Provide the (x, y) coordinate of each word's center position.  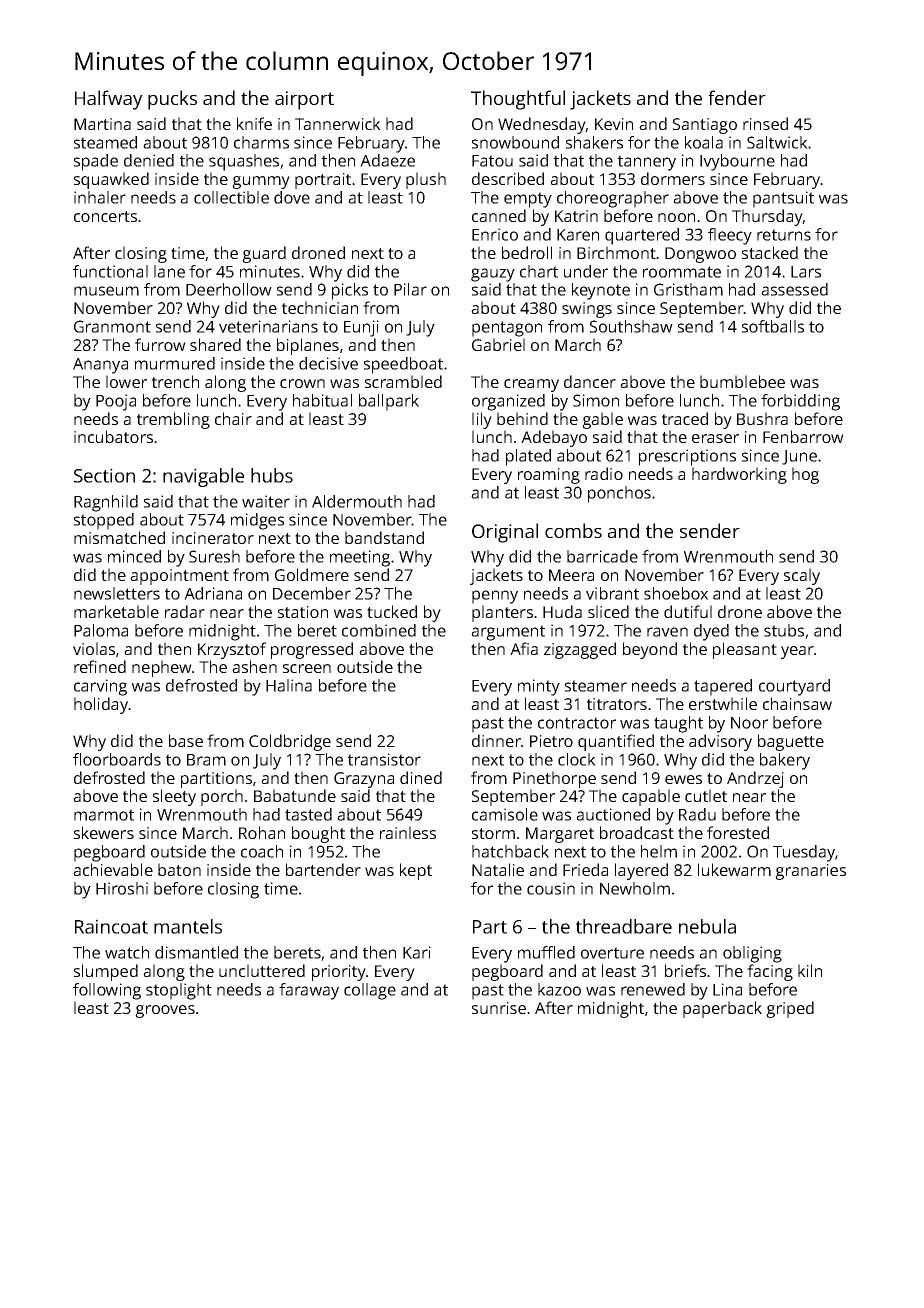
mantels (188, 926)
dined (421, 777)
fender (737, 97)
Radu (697, 814)
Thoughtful (518, 100)
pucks (172, 100)
